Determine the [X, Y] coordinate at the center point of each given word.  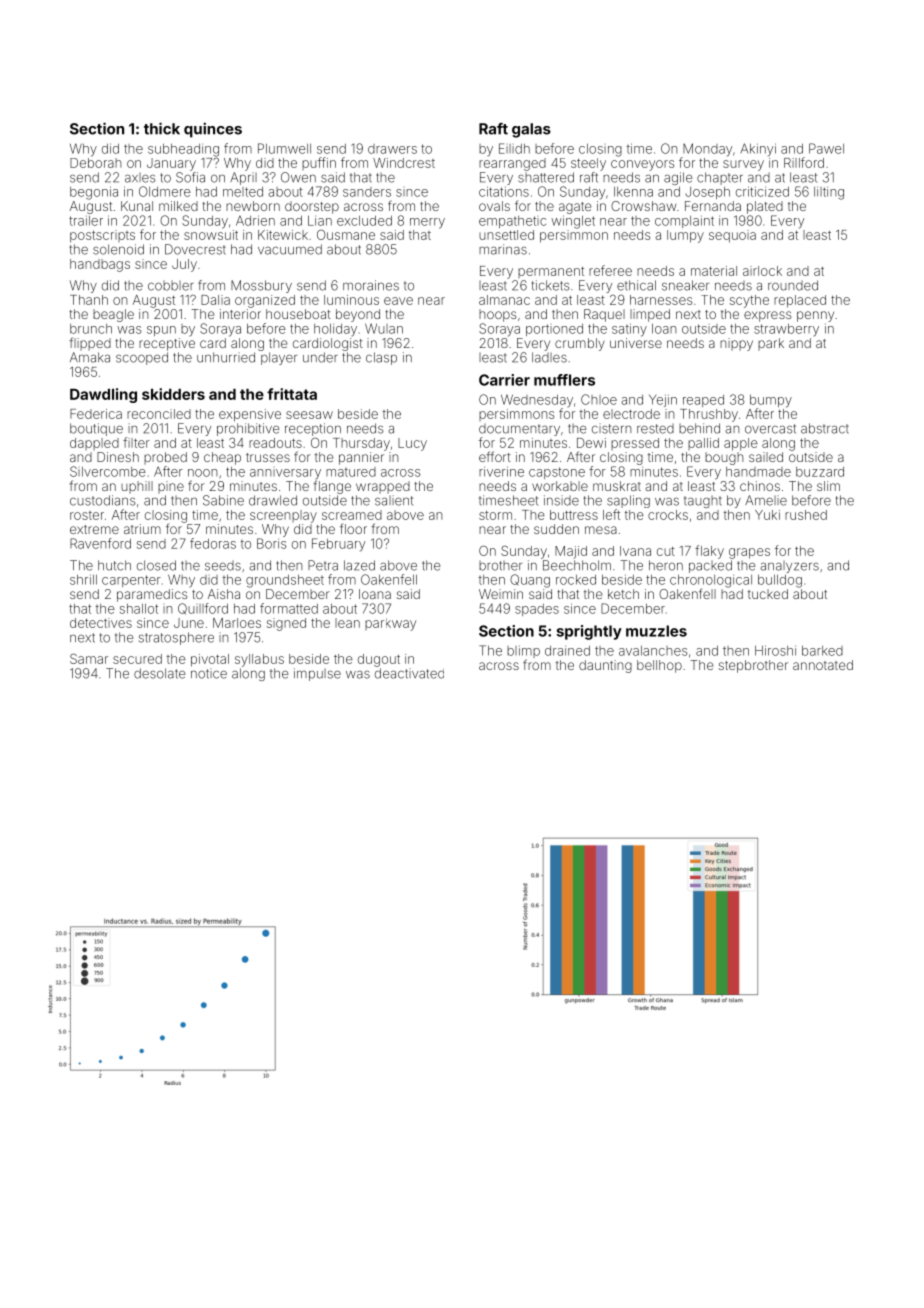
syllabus [259, 660]
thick [162, 128]
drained [567, 651]
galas [531, 130]
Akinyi [758, 150]
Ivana [635, 551]
